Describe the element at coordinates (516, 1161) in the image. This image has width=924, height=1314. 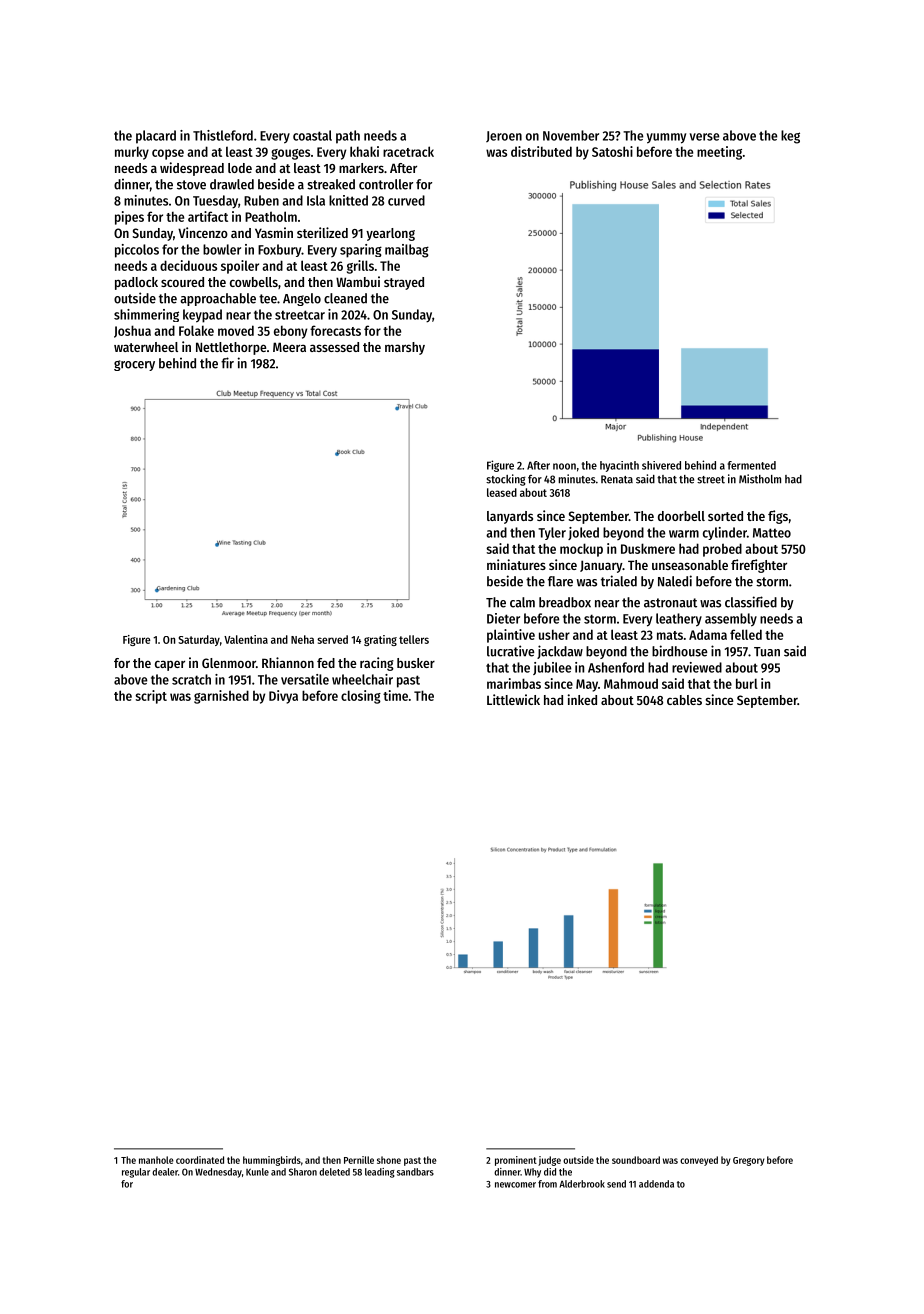
I see `prominent` at that location.
